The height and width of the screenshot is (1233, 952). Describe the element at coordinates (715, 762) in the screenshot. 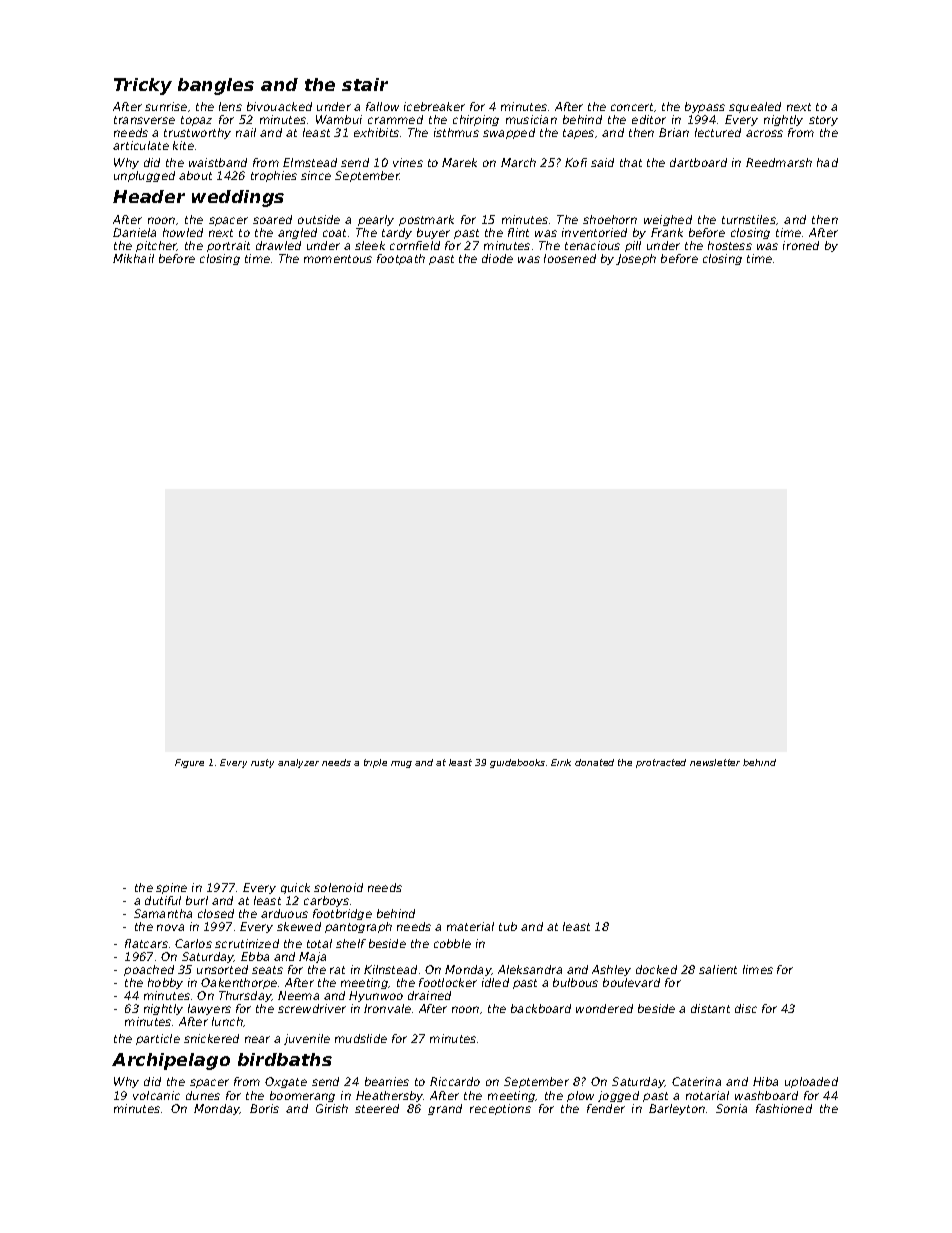

I see `newsletter` at that location.
